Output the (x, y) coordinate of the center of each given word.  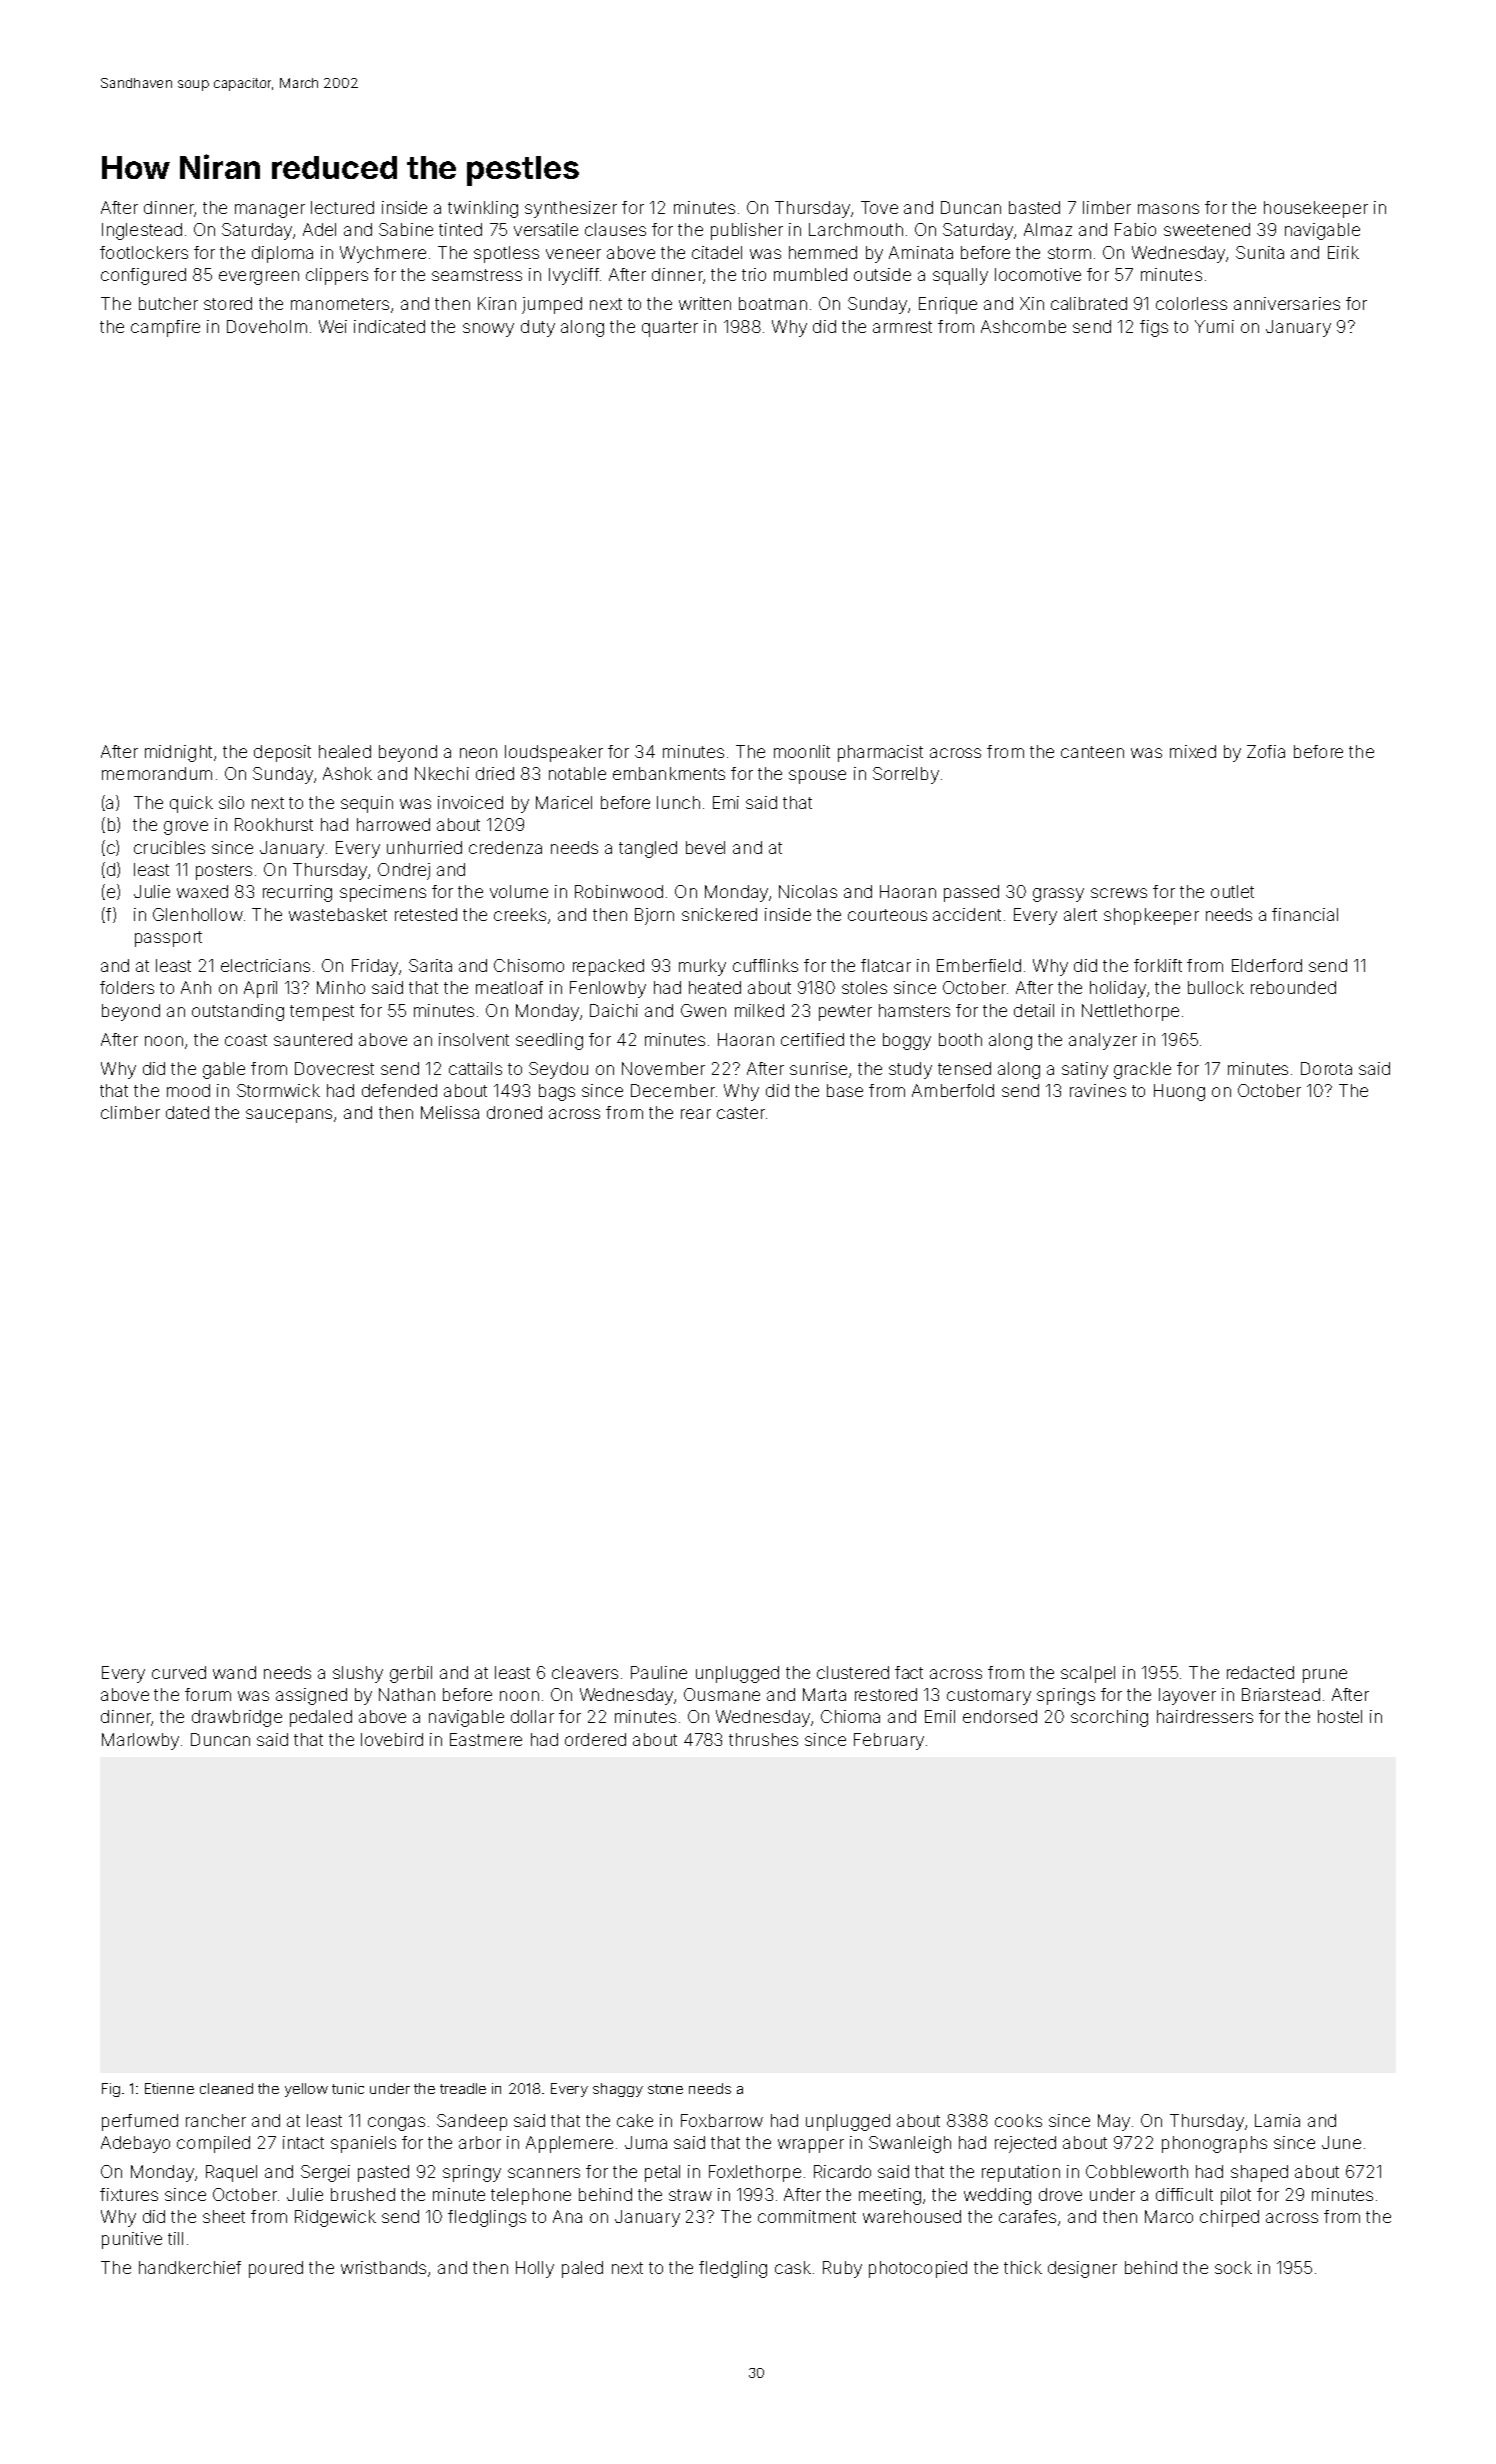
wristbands (383, 2267)
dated (187, 1112)
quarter (670, 329)
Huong (1179, 1092)
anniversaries (1287, 303)
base (845, 1090)
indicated (389, 326)
